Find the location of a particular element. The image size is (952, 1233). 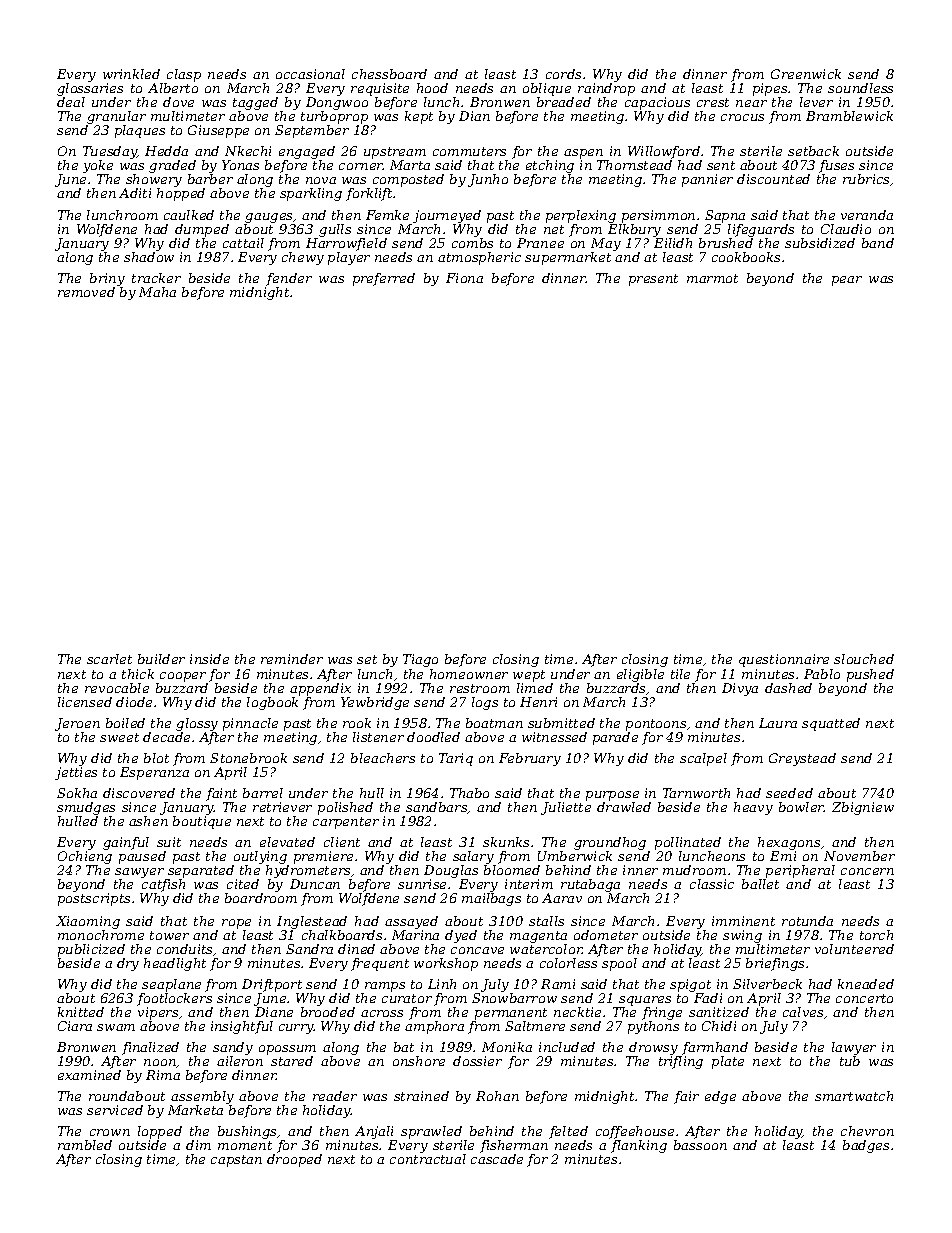

homeowner is located at coordinates (469, 674).
